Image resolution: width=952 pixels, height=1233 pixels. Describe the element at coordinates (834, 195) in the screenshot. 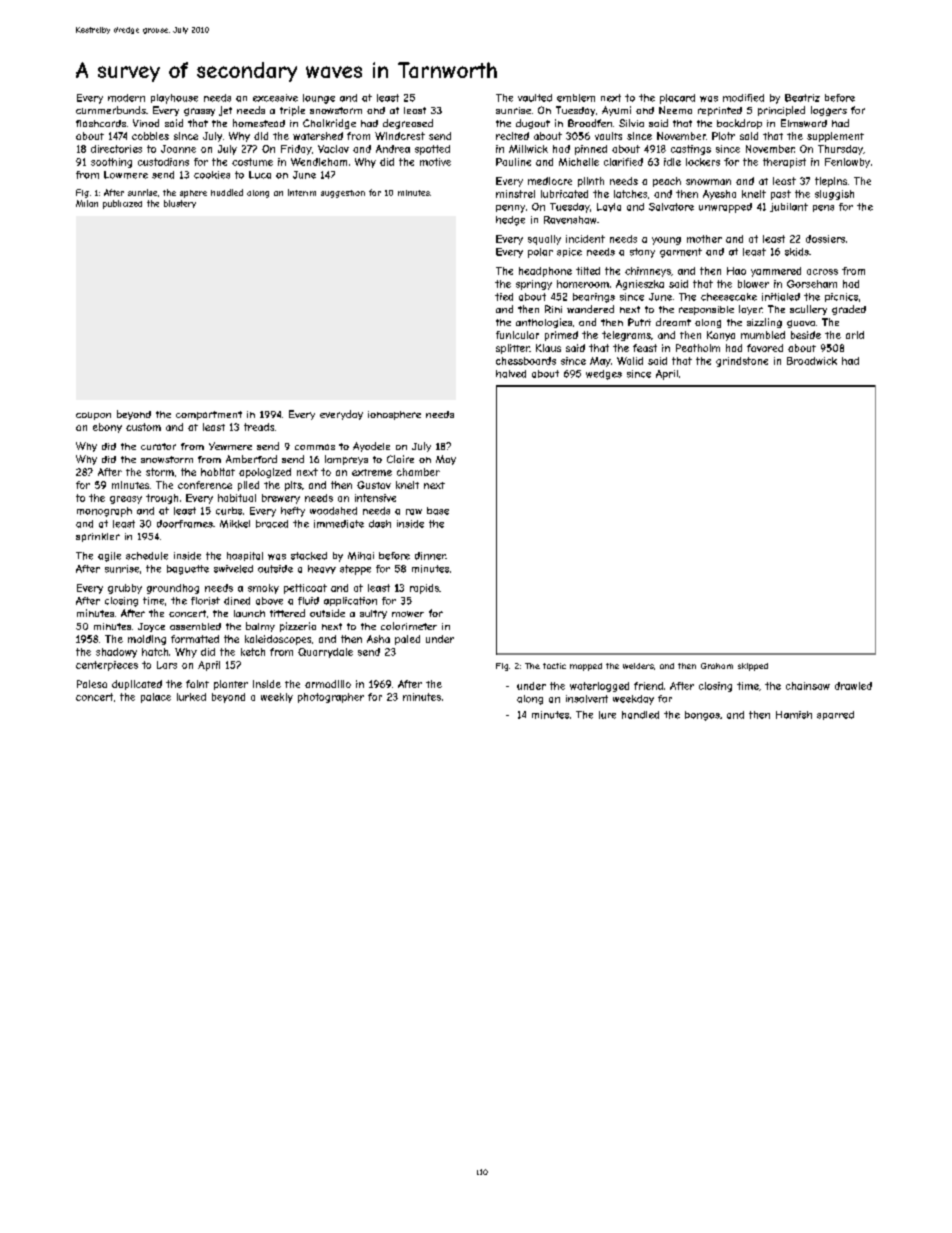

I see `sluggish` at that location.
